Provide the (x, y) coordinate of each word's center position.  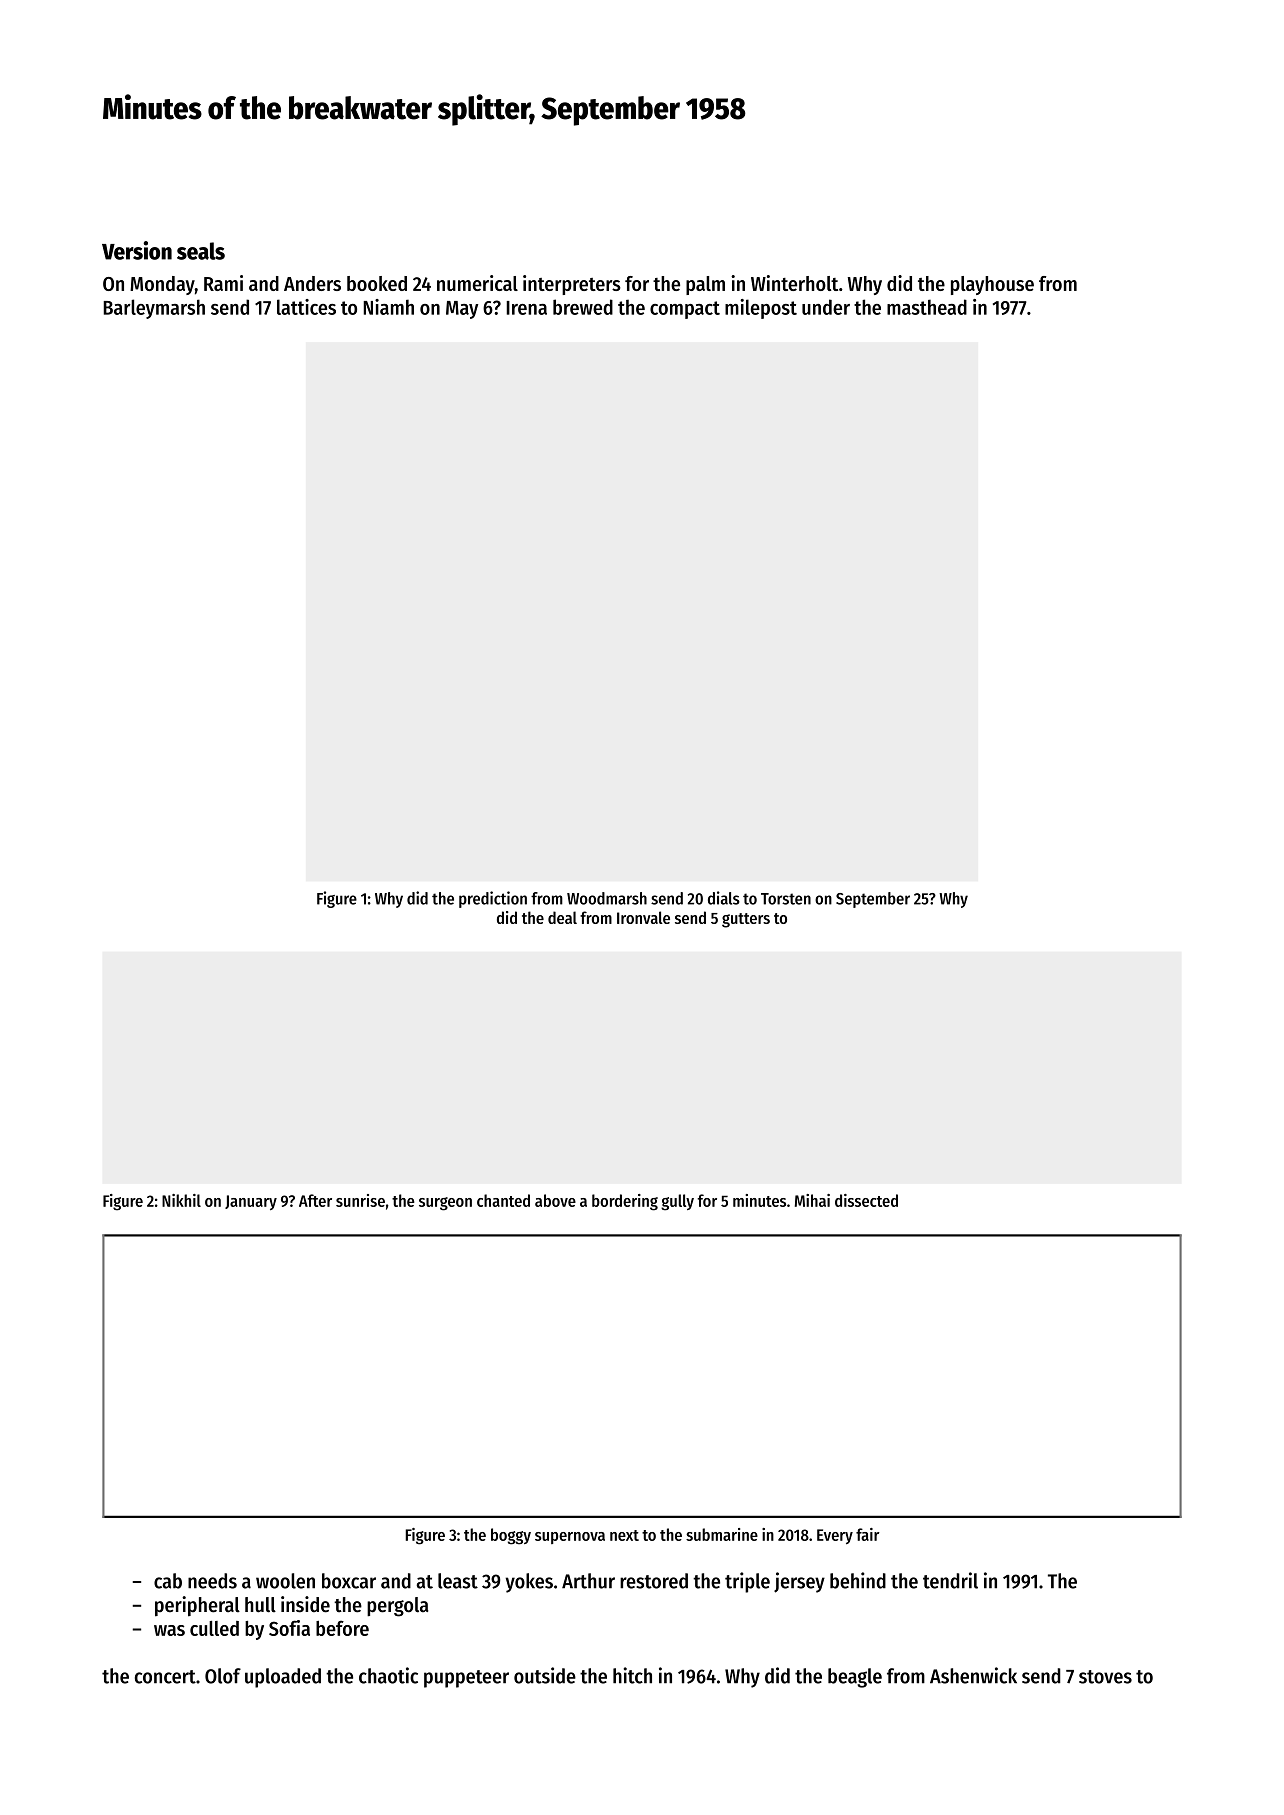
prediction (493, 899)
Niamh (388, 307)
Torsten (786, 899)
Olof (223, 1676)
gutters (746, 920)
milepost (761, 309)
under (826, 307)
